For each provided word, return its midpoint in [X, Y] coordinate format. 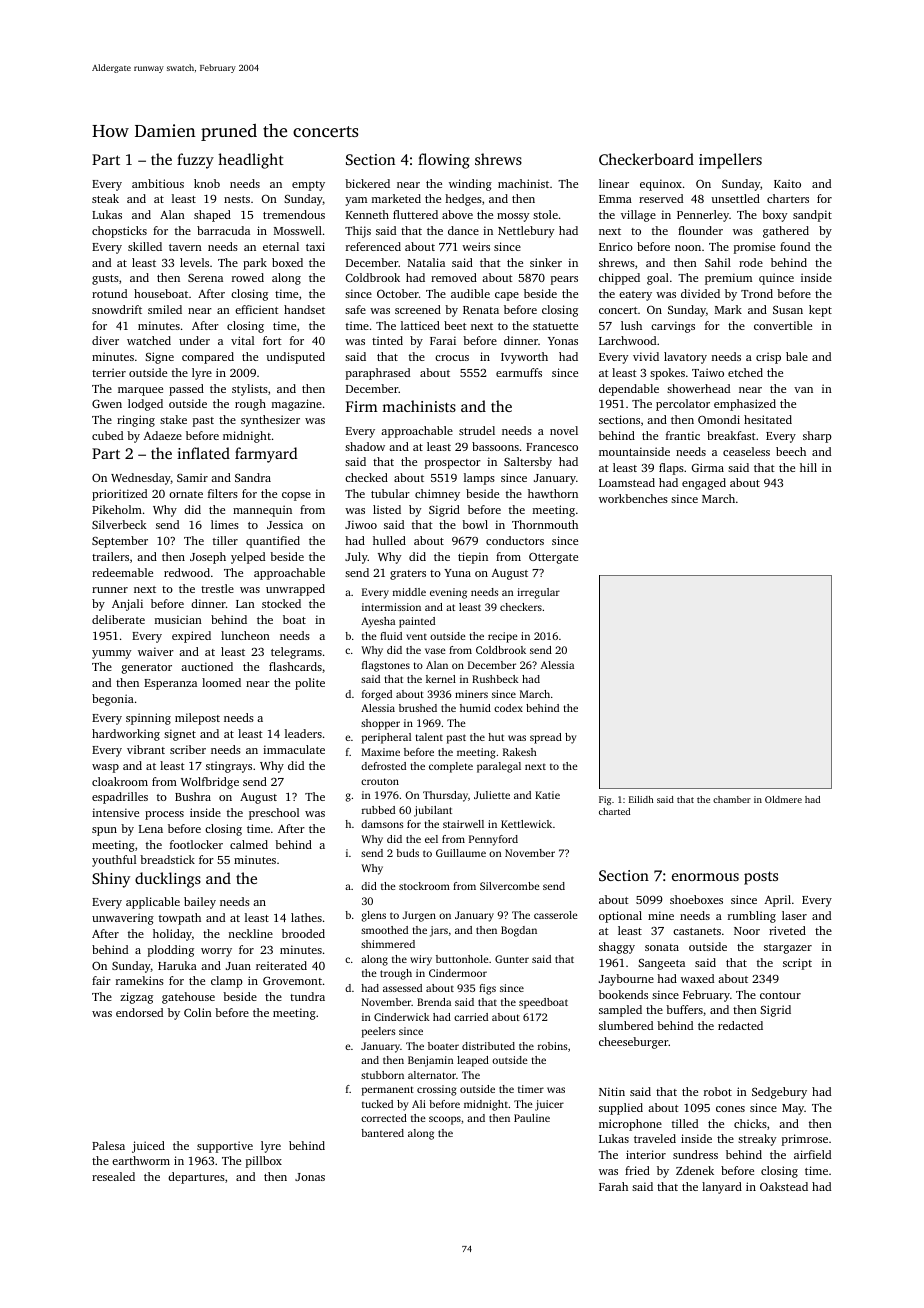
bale [797, 356]
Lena [151, 829]
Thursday [445, 796]
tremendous [294, 214]
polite [310, 684]
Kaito [787, 183]
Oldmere [783, 799]
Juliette [492, 795]
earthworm [141, 1160]
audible [470, 293]
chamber [732, 799]
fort [272, 340]
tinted [387, 340]
